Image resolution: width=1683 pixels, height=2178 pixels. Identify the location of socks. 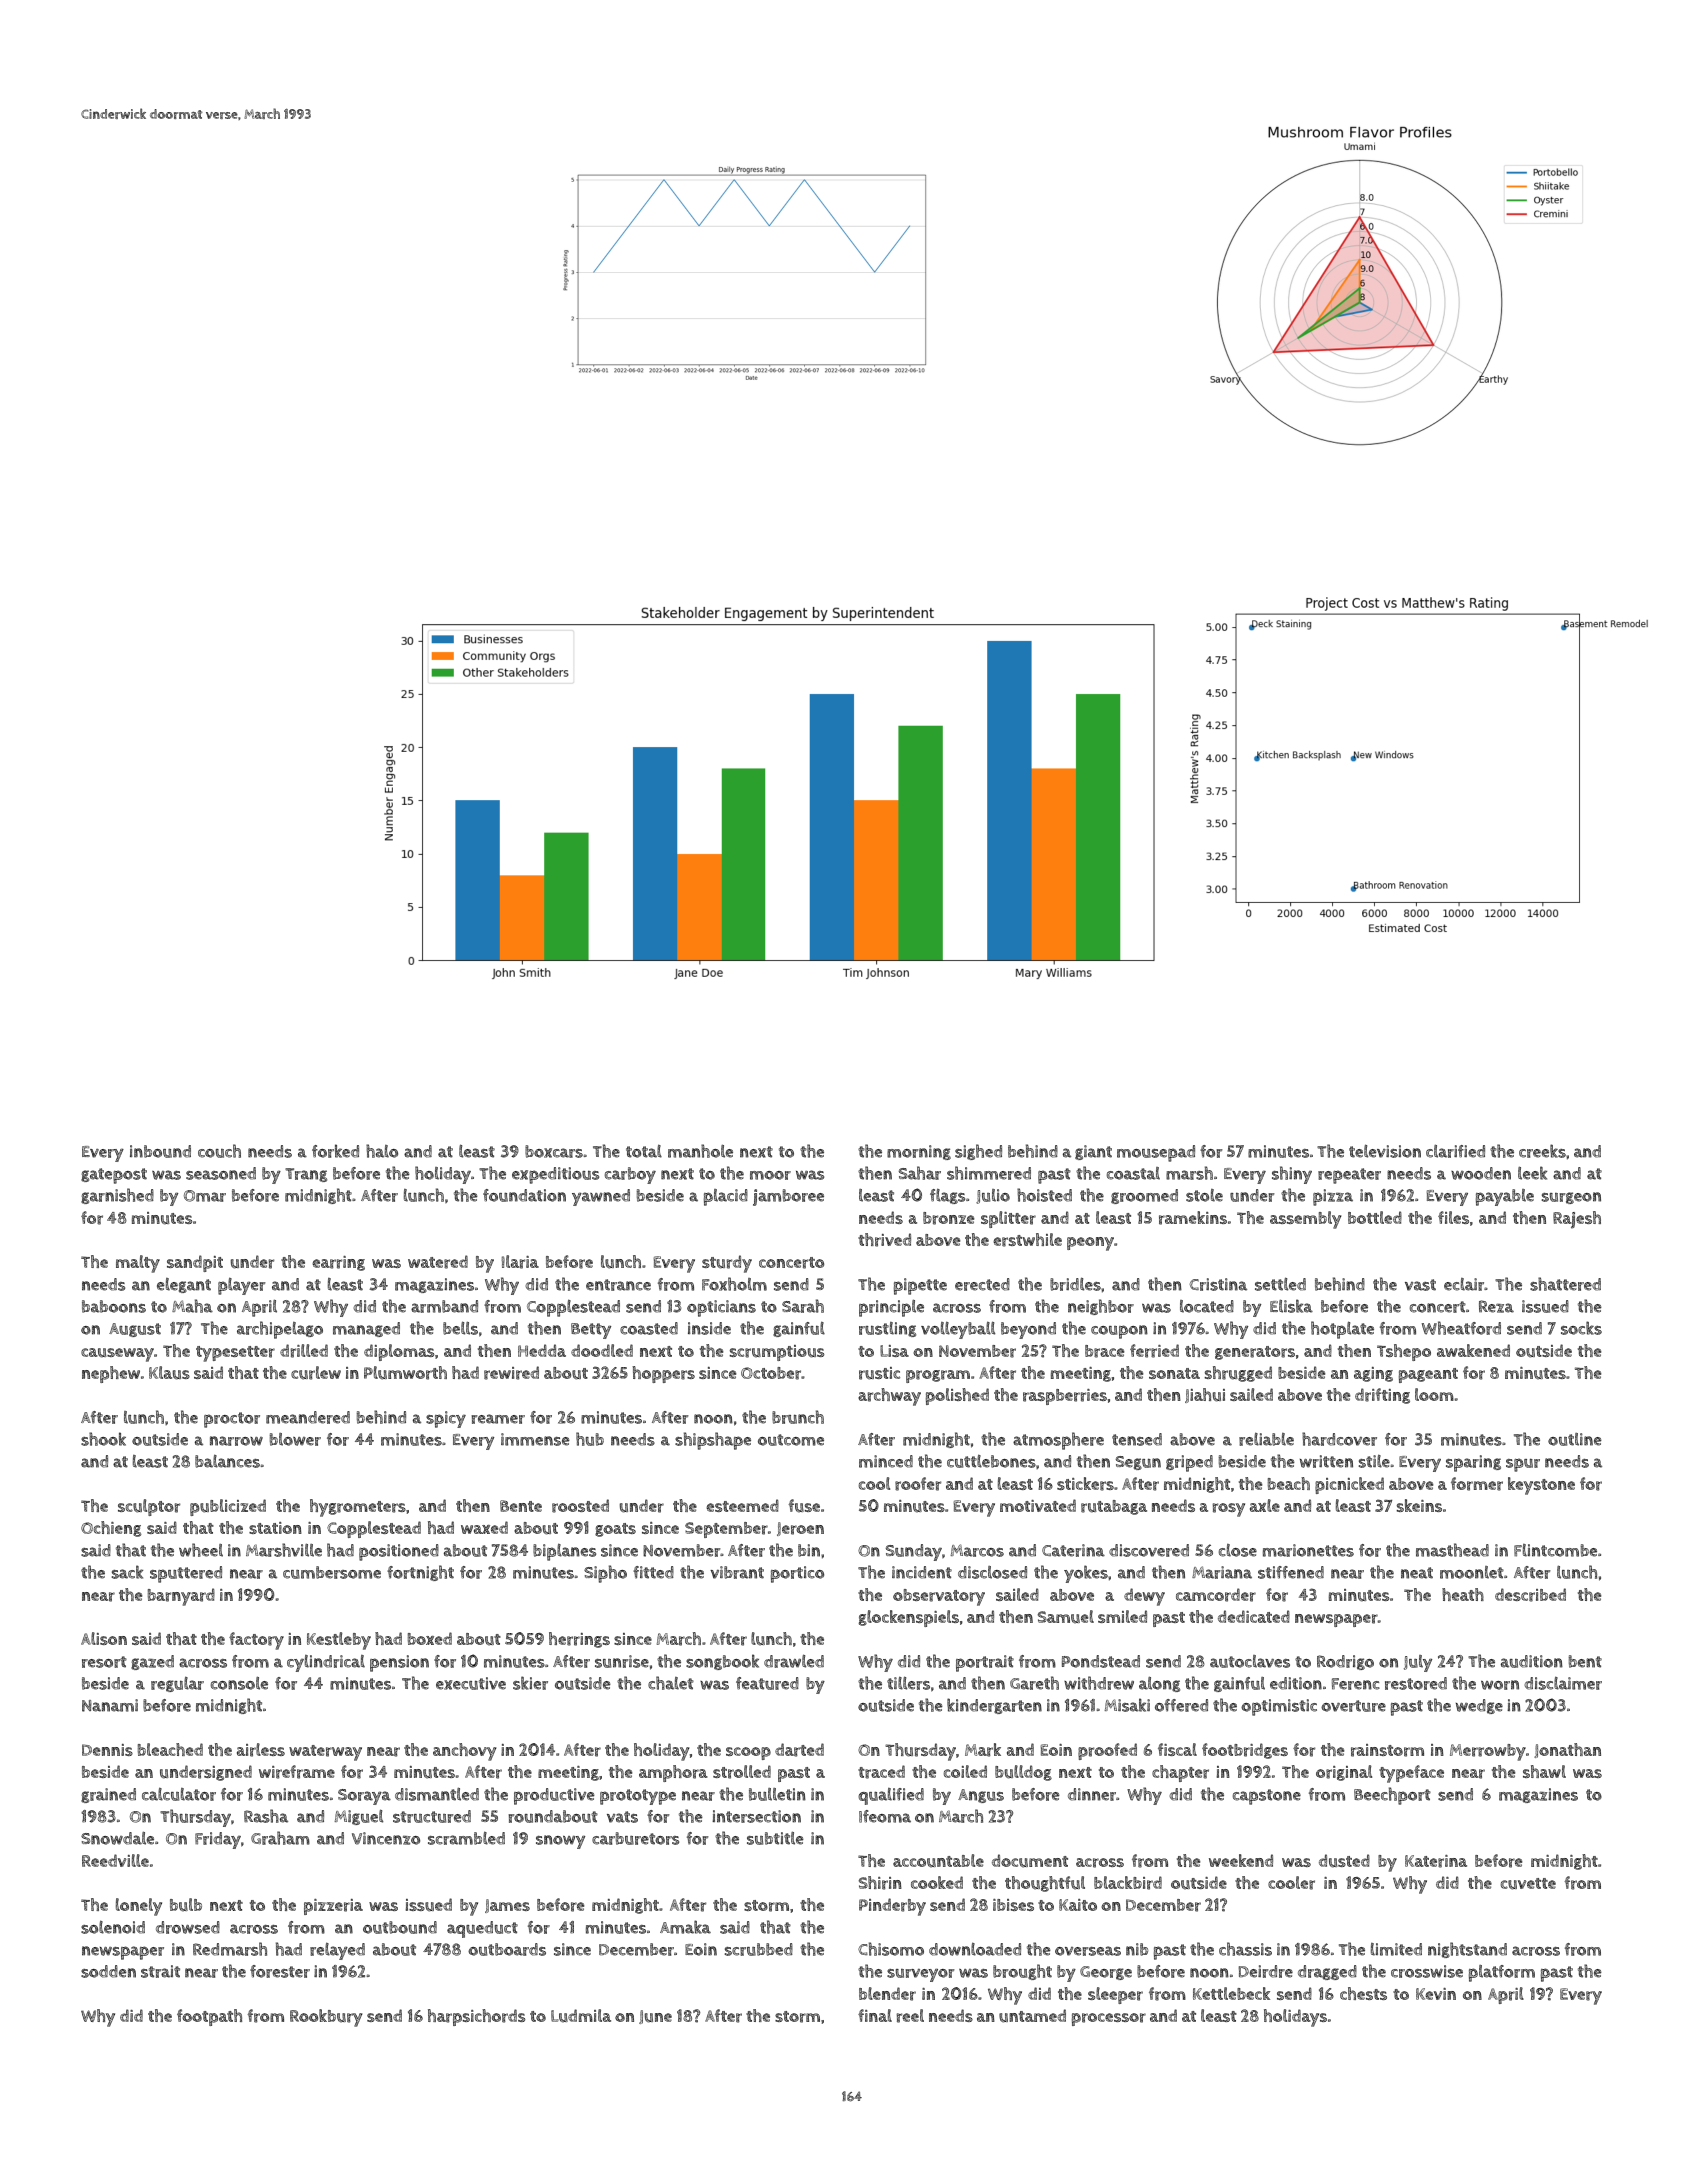
(1581, 1328).
